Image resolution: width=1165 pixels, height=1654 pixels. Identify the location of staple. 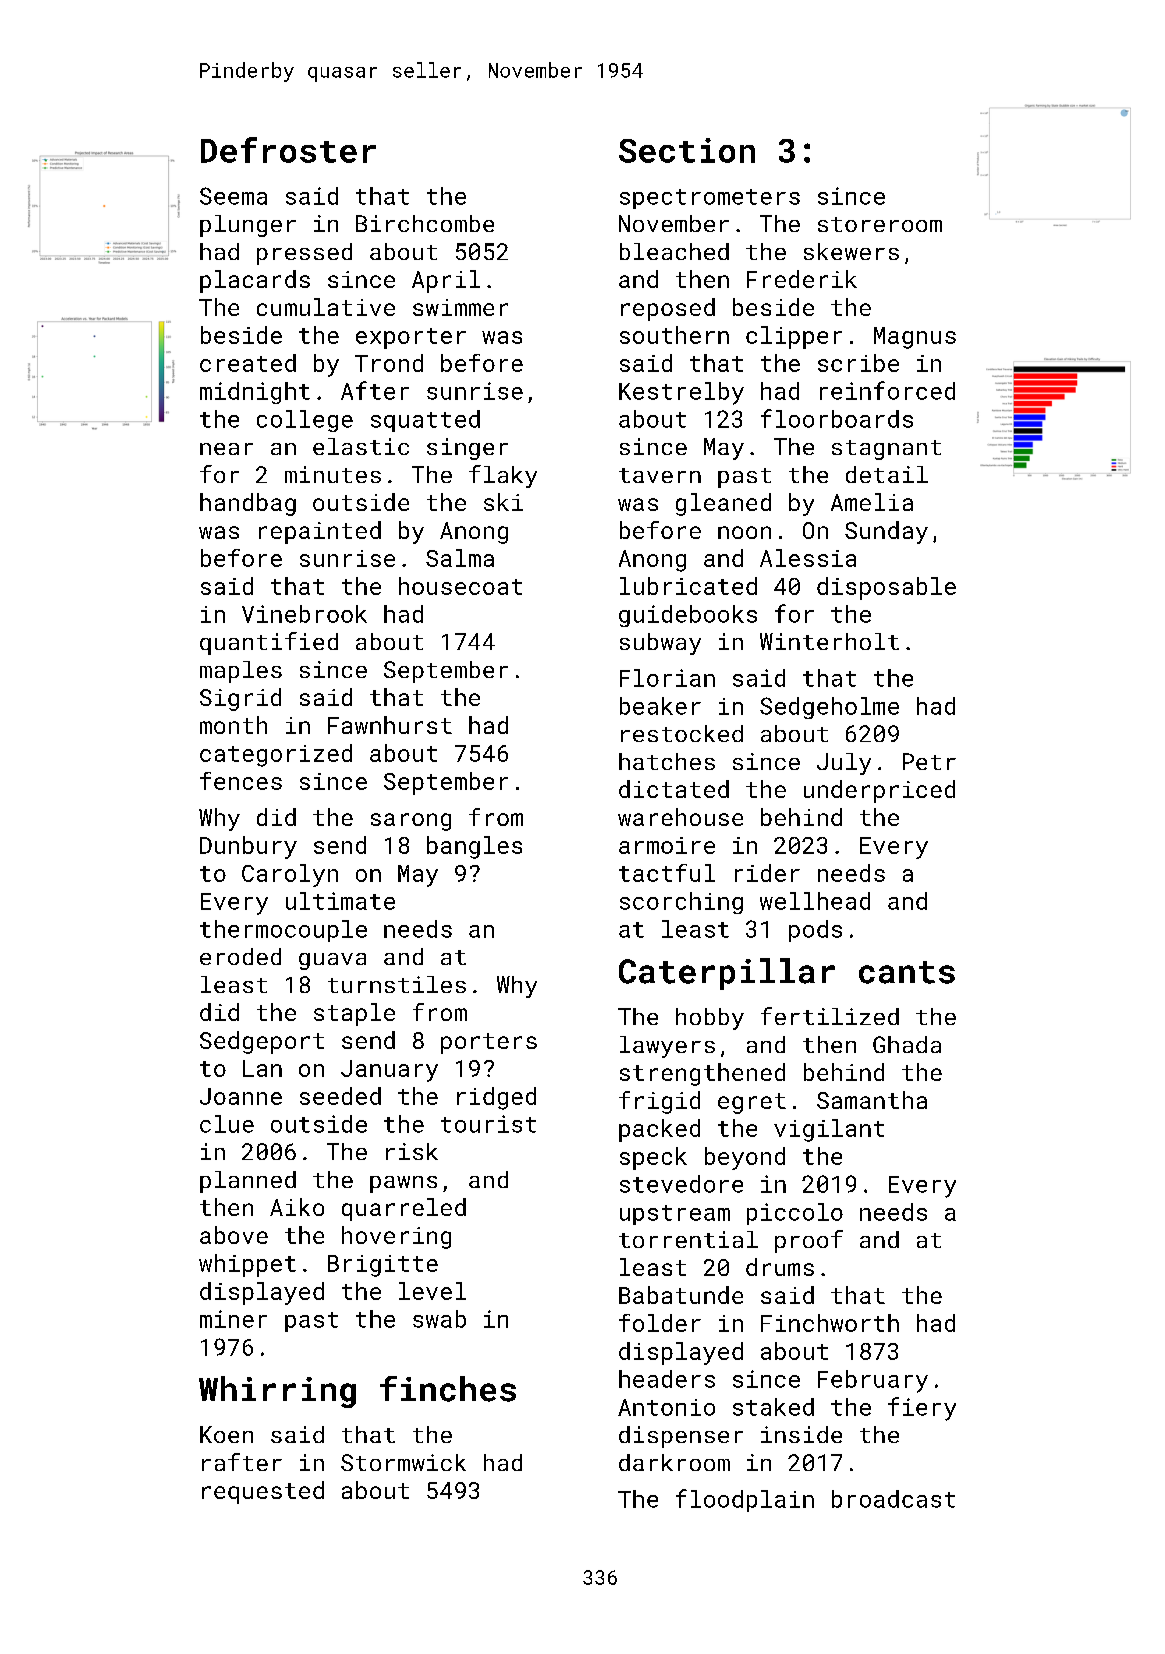
(354, 1014).
